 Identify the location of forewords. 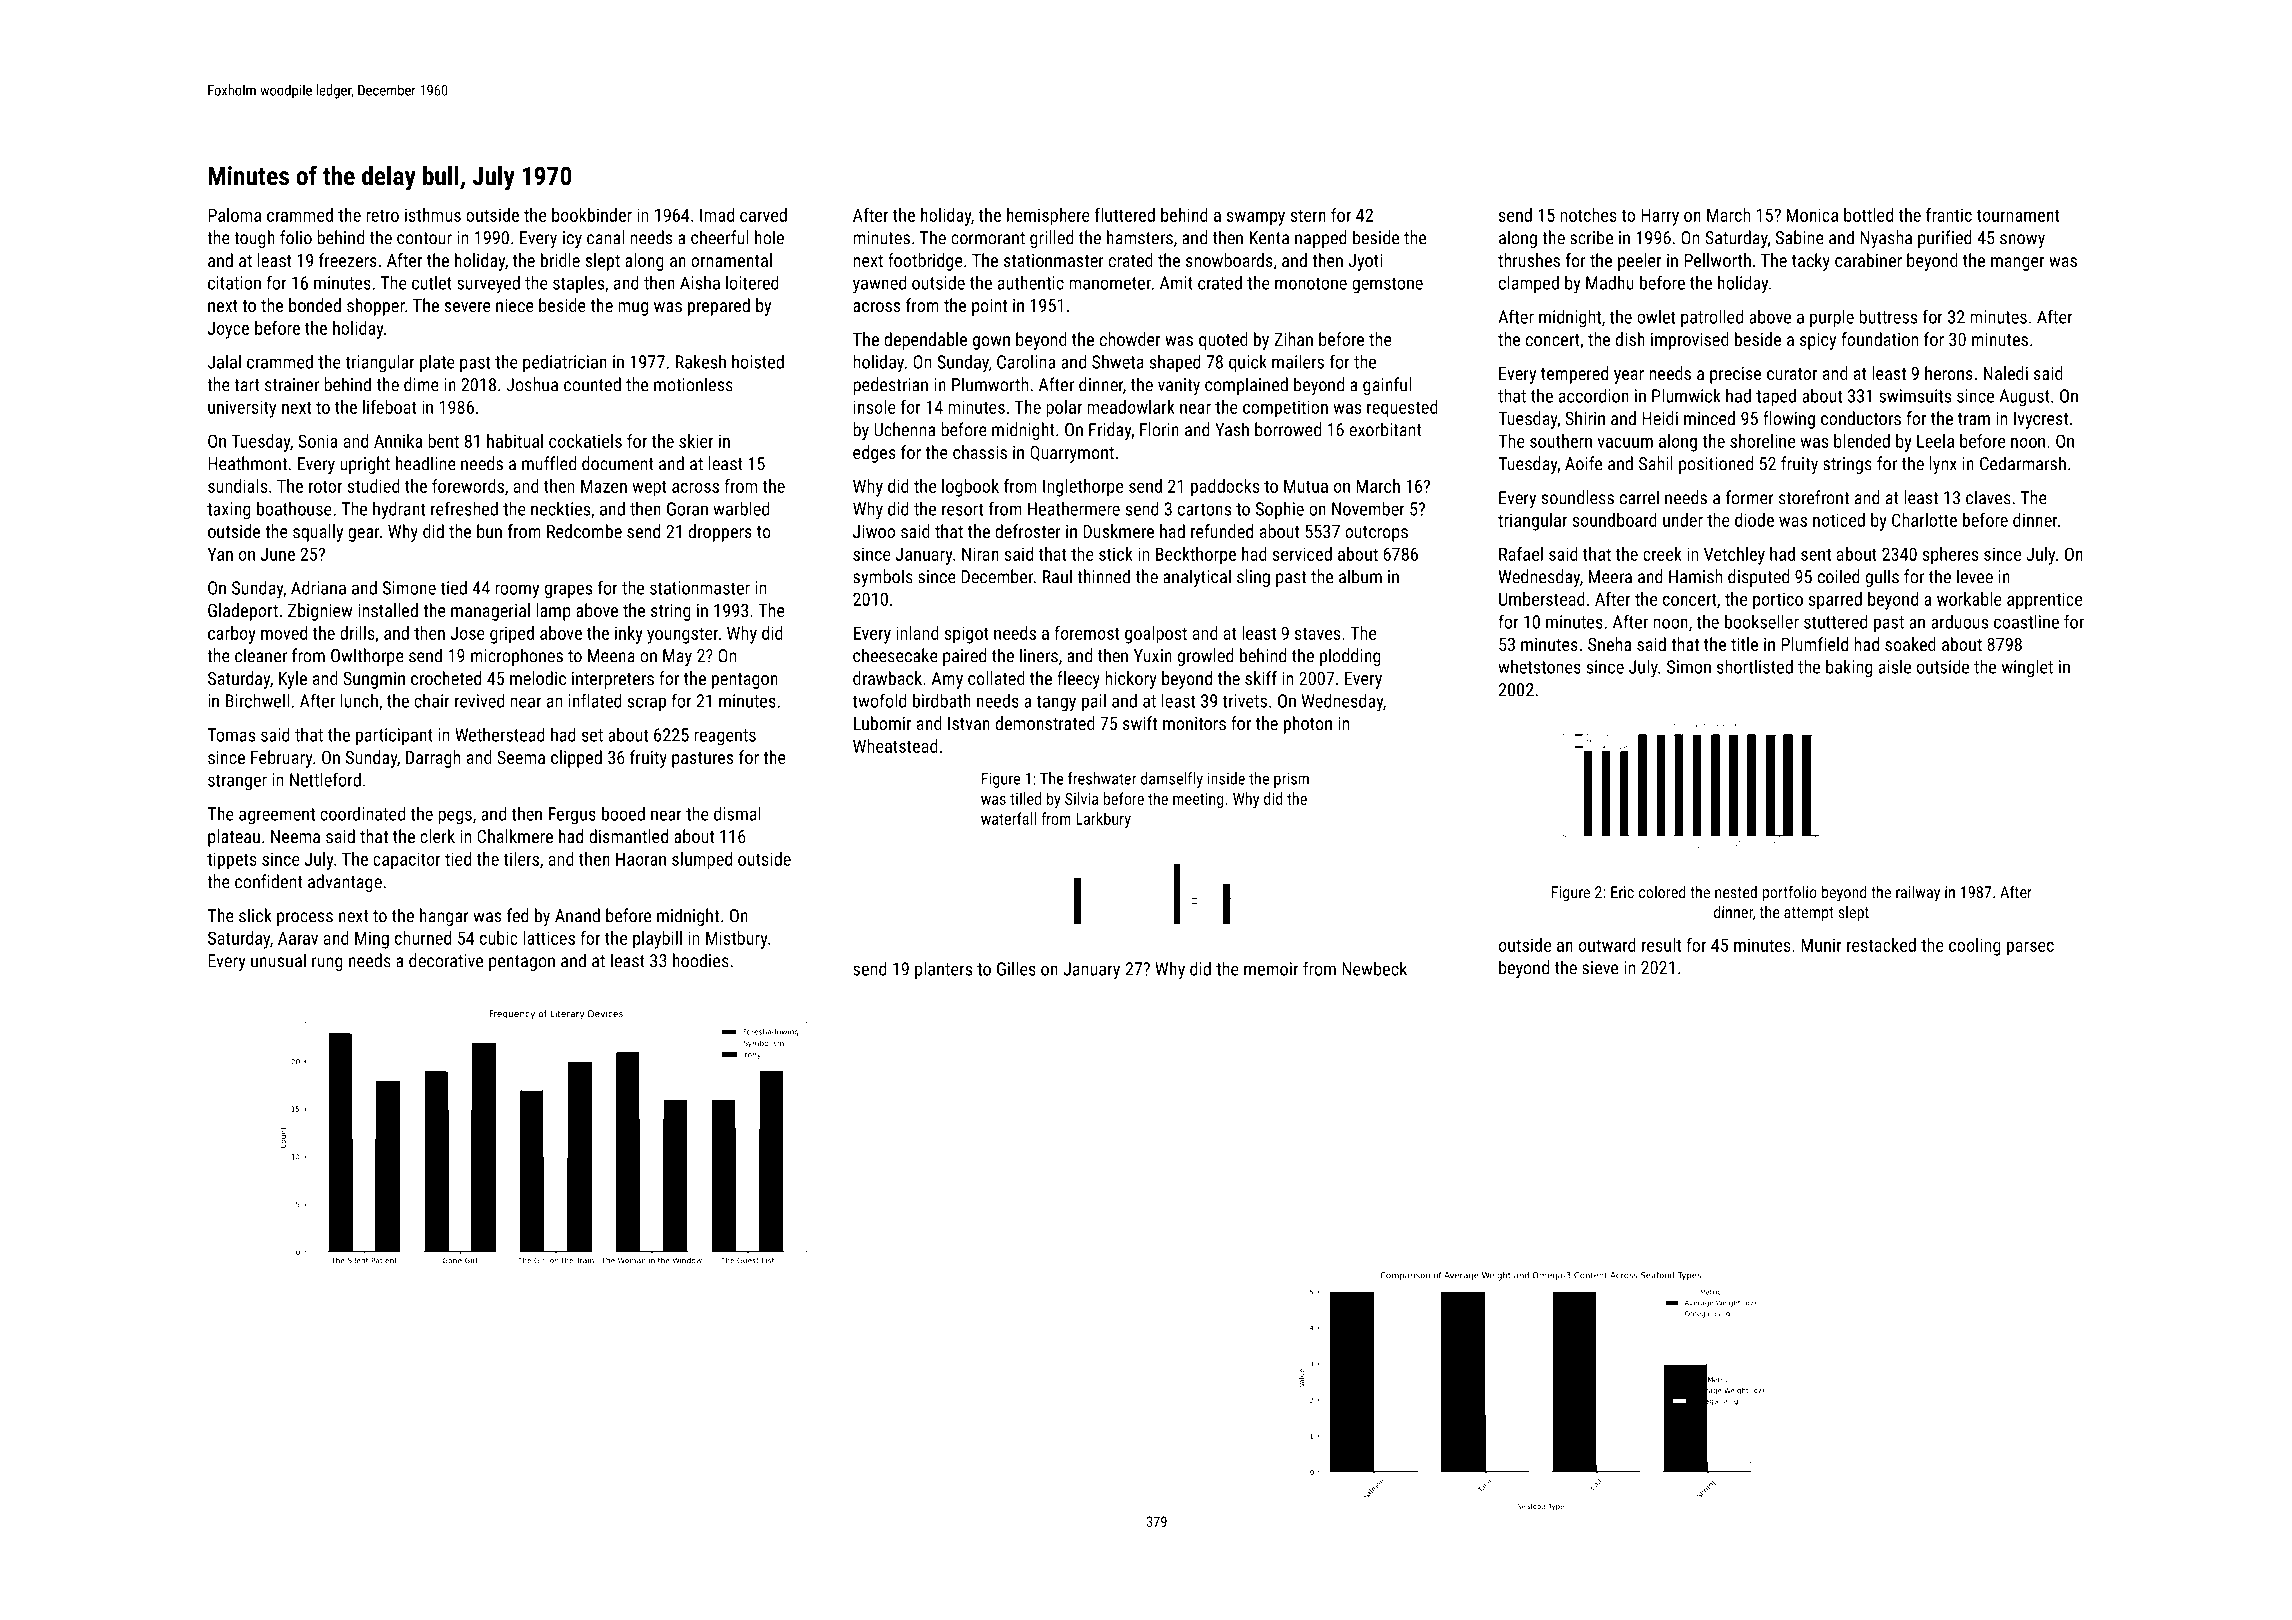
(468, 486).
